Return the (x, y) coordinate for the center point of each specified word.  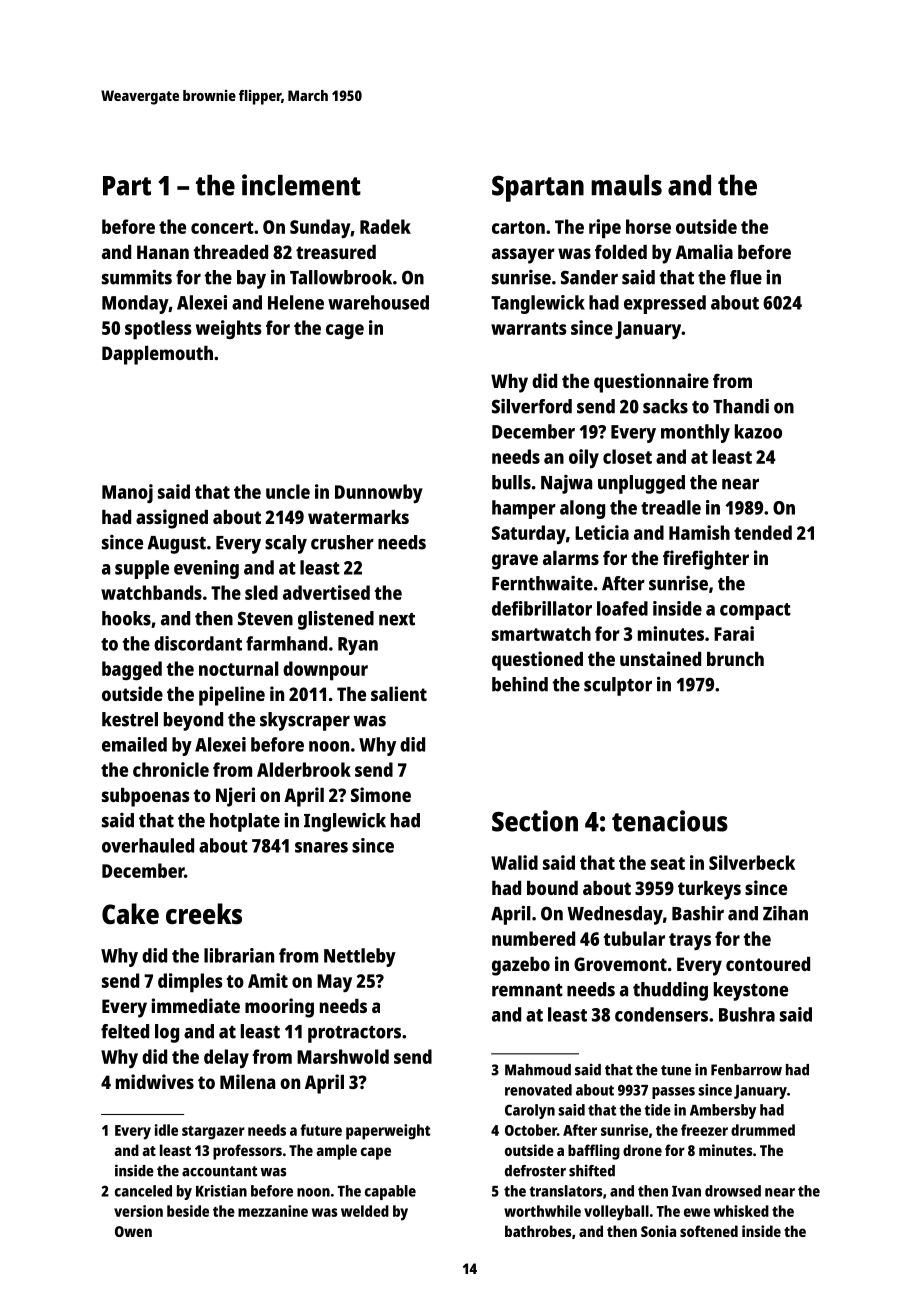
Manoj (127, 493)
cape (376, 1153)
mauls (626, 185)
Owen (133, 1231)
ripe (605, 229)
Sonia (658, 1231)
